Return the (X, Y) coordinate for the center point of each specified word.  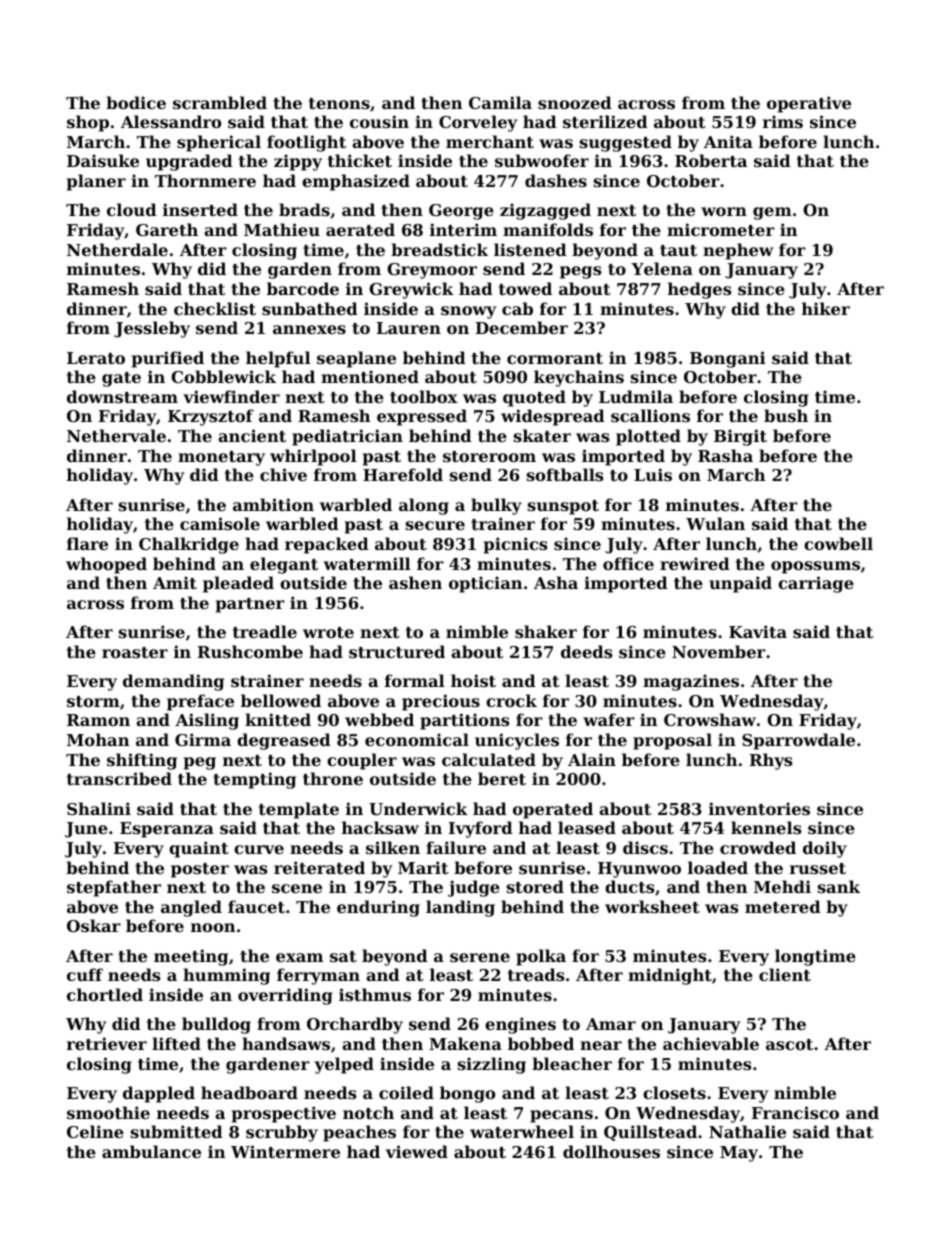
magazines (691, 682)
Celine (95, 1131)
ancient (252, 435)
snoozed (575, 102)
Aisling (207, 721)
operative (809, 104)
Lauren (409, 328)
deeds (586, 651)
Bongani (728, 359)
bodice (136, 102)
